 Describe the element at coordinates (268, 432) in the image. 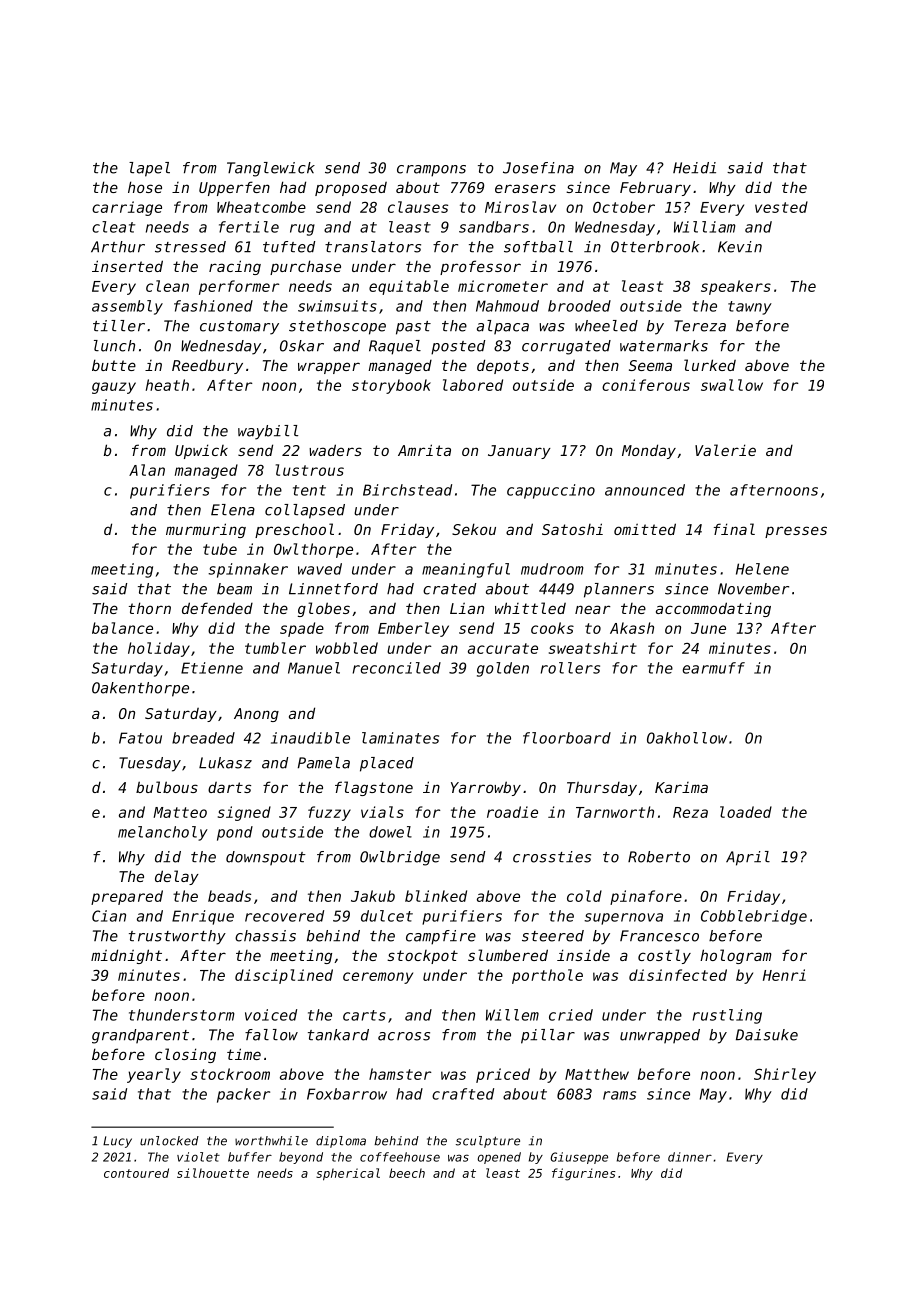

I see `waybill` at that location.
